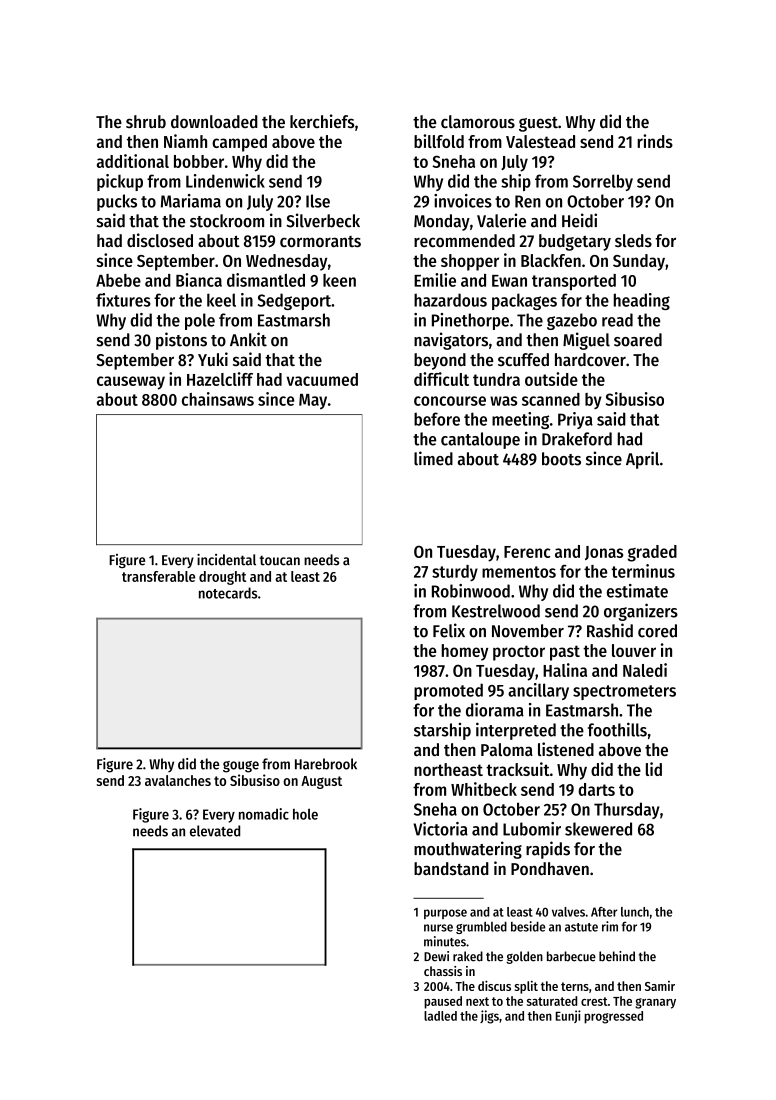 The width and height of the screenshot is (776, 1100). What do you see at coordinates (440, 1016) in the screenshot?
I see `ladled` at bounding box center [440, 1016].
